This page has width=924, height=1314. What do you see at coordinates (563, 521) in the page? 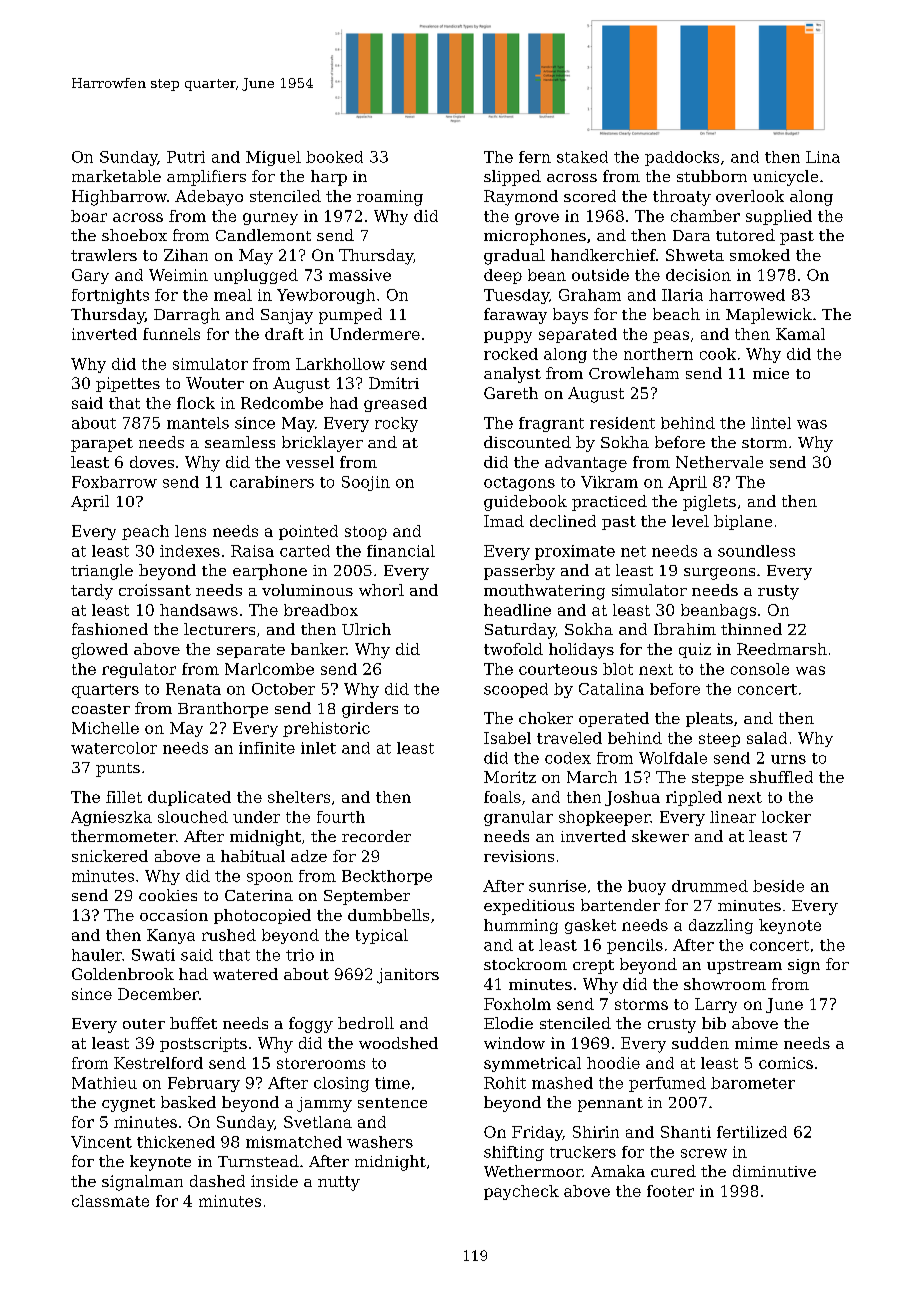
I see `declined` at bounding box center [563, 521].
